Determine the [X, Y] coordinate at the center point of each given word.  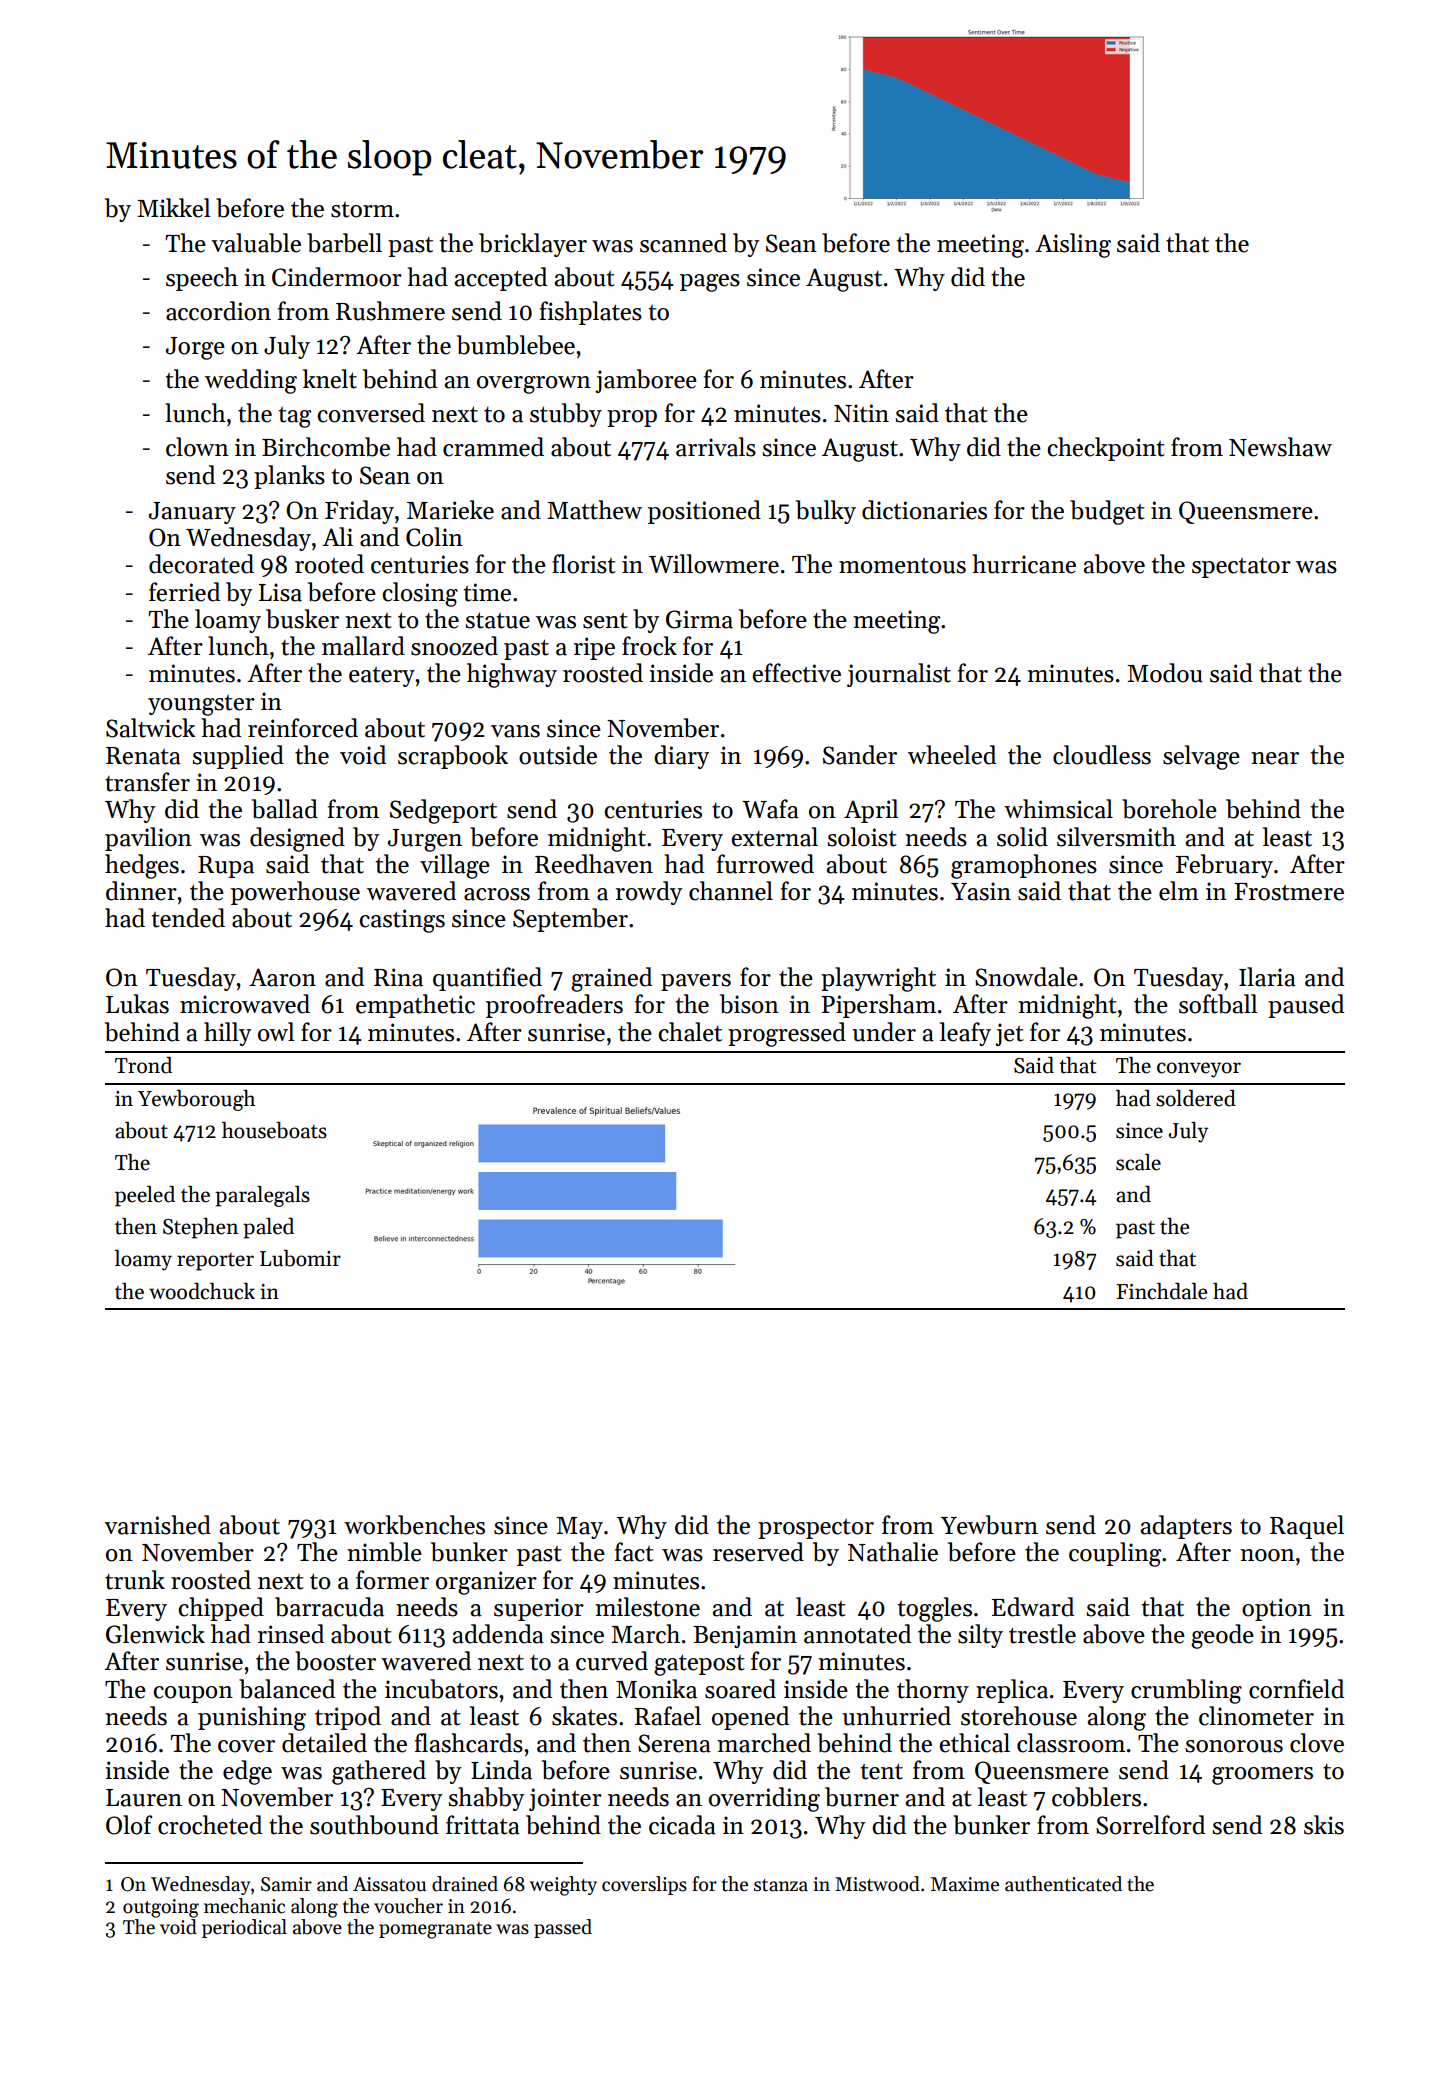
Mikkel [174, 208]
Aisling [1073, 245]
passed [563, 1928]
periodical [244, 1928]
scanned [683, 243]
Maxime [965, 1884]
